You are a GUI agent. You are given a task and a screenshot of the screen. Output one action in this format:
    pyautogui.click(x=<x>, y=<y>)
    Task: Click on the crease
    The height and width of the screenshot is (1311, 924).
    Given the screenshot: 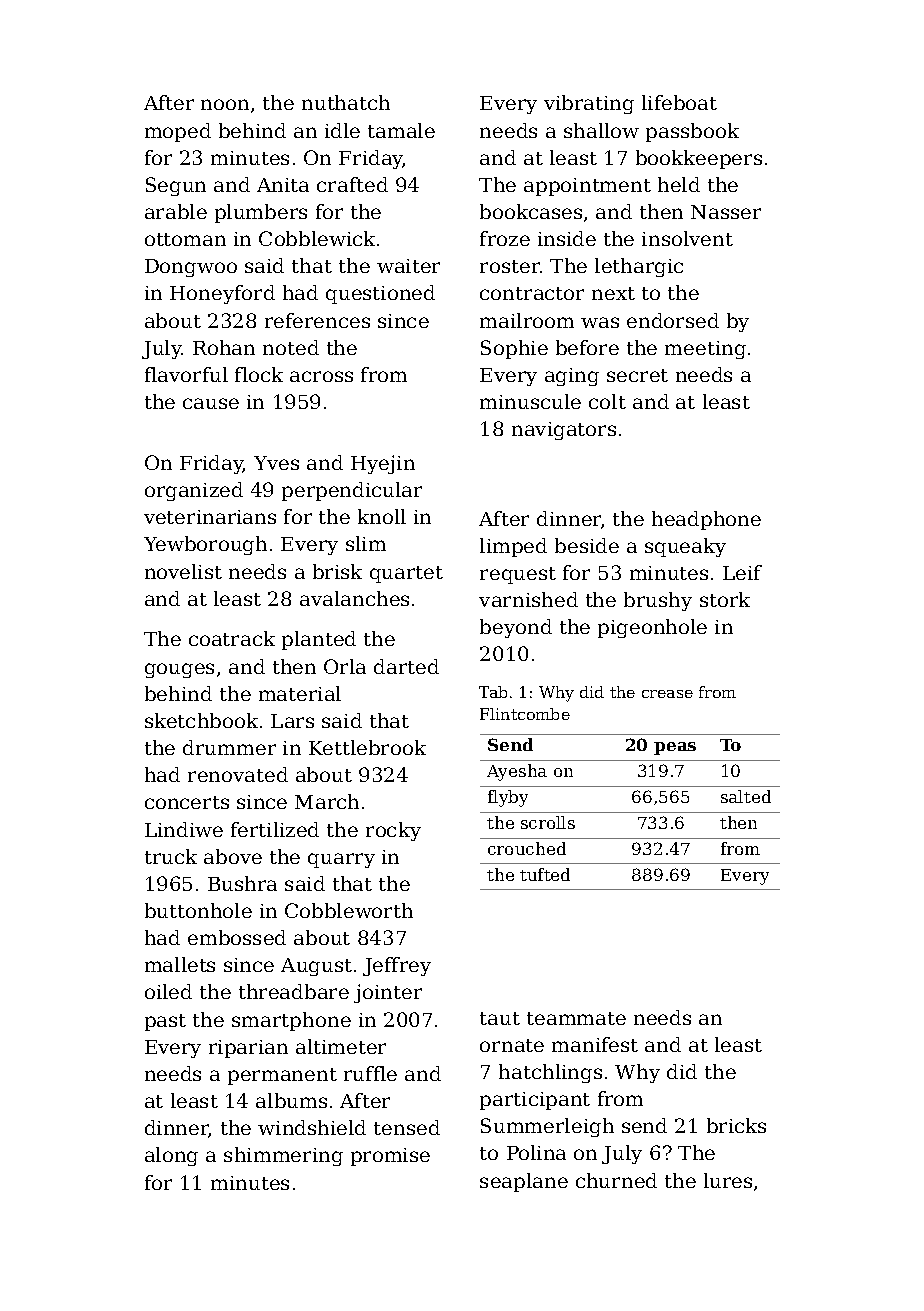 What is the action you would take?
    pyautogui.click(x=667, y=694)
